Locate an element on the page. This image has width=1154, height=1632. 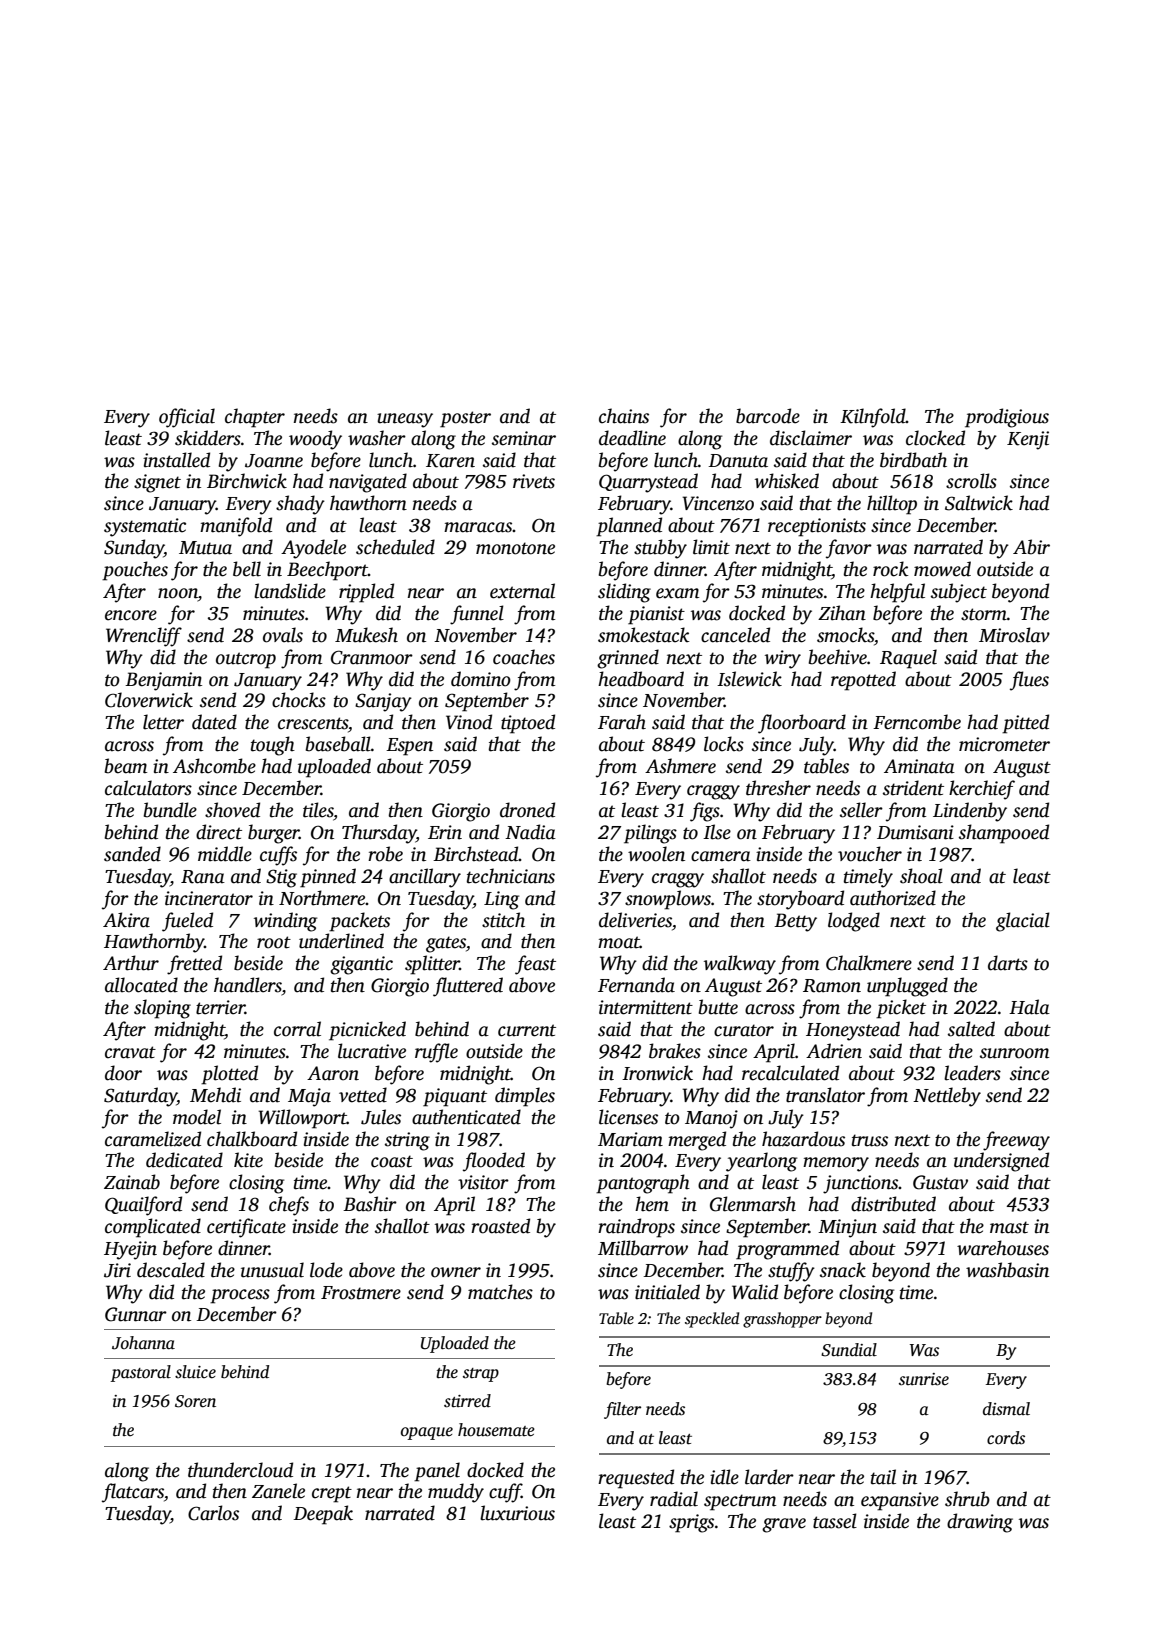
caramelized is located at coordinates (153, 1139).
